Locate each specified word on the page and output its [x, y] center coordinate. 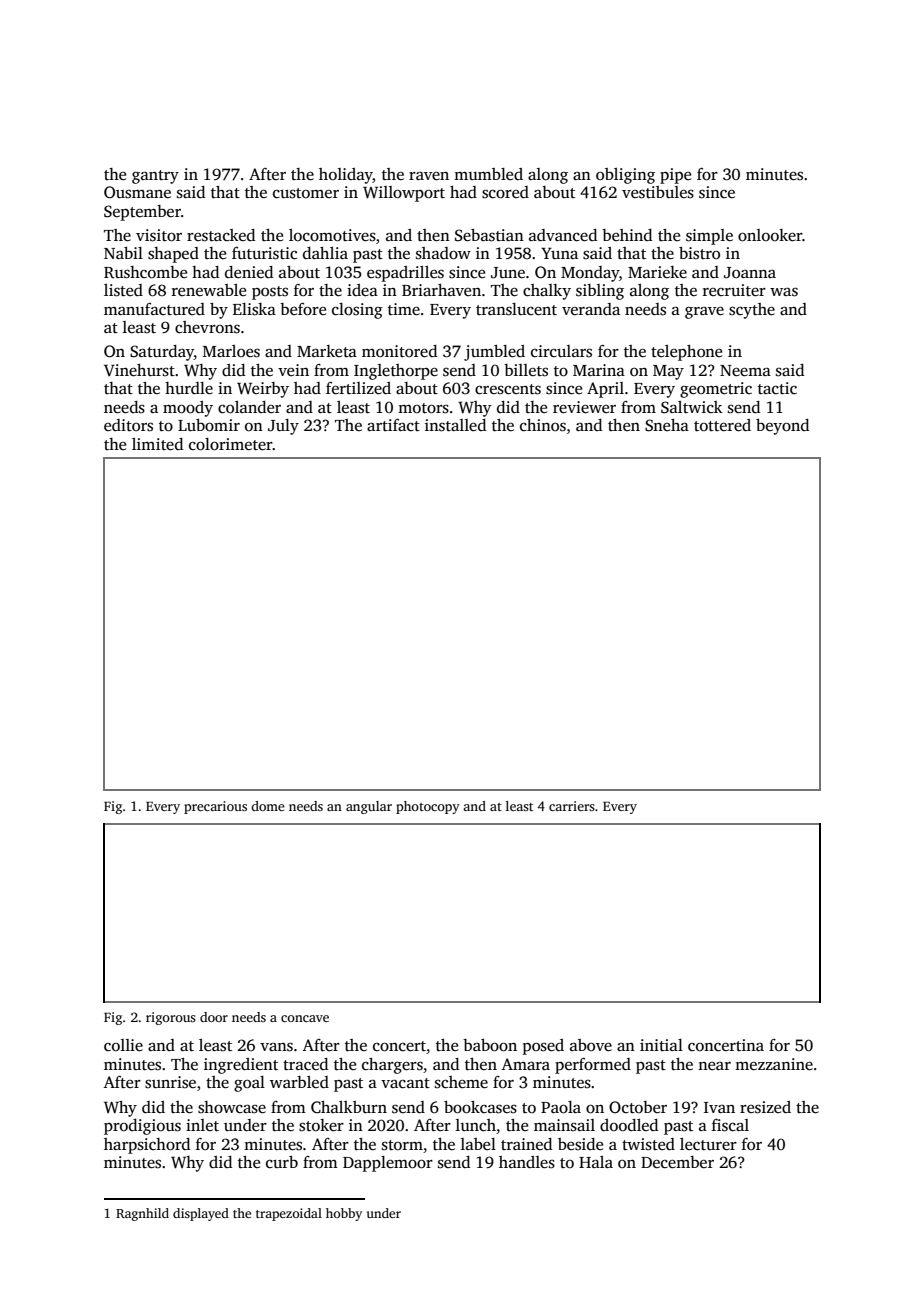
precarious [215, 807]
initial [661, 1045]
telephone [686, 353]
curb [282, 1162]
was [784, 292]
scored [505, 192]
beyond [782, 427]
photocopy [428, 807]
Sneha [667, 425]
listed [123, 290]
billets [526, 370]
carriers [572, 806]
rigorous [171, 1018]
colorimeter [231, 444]
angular [369, 807]
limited [157, 444]
